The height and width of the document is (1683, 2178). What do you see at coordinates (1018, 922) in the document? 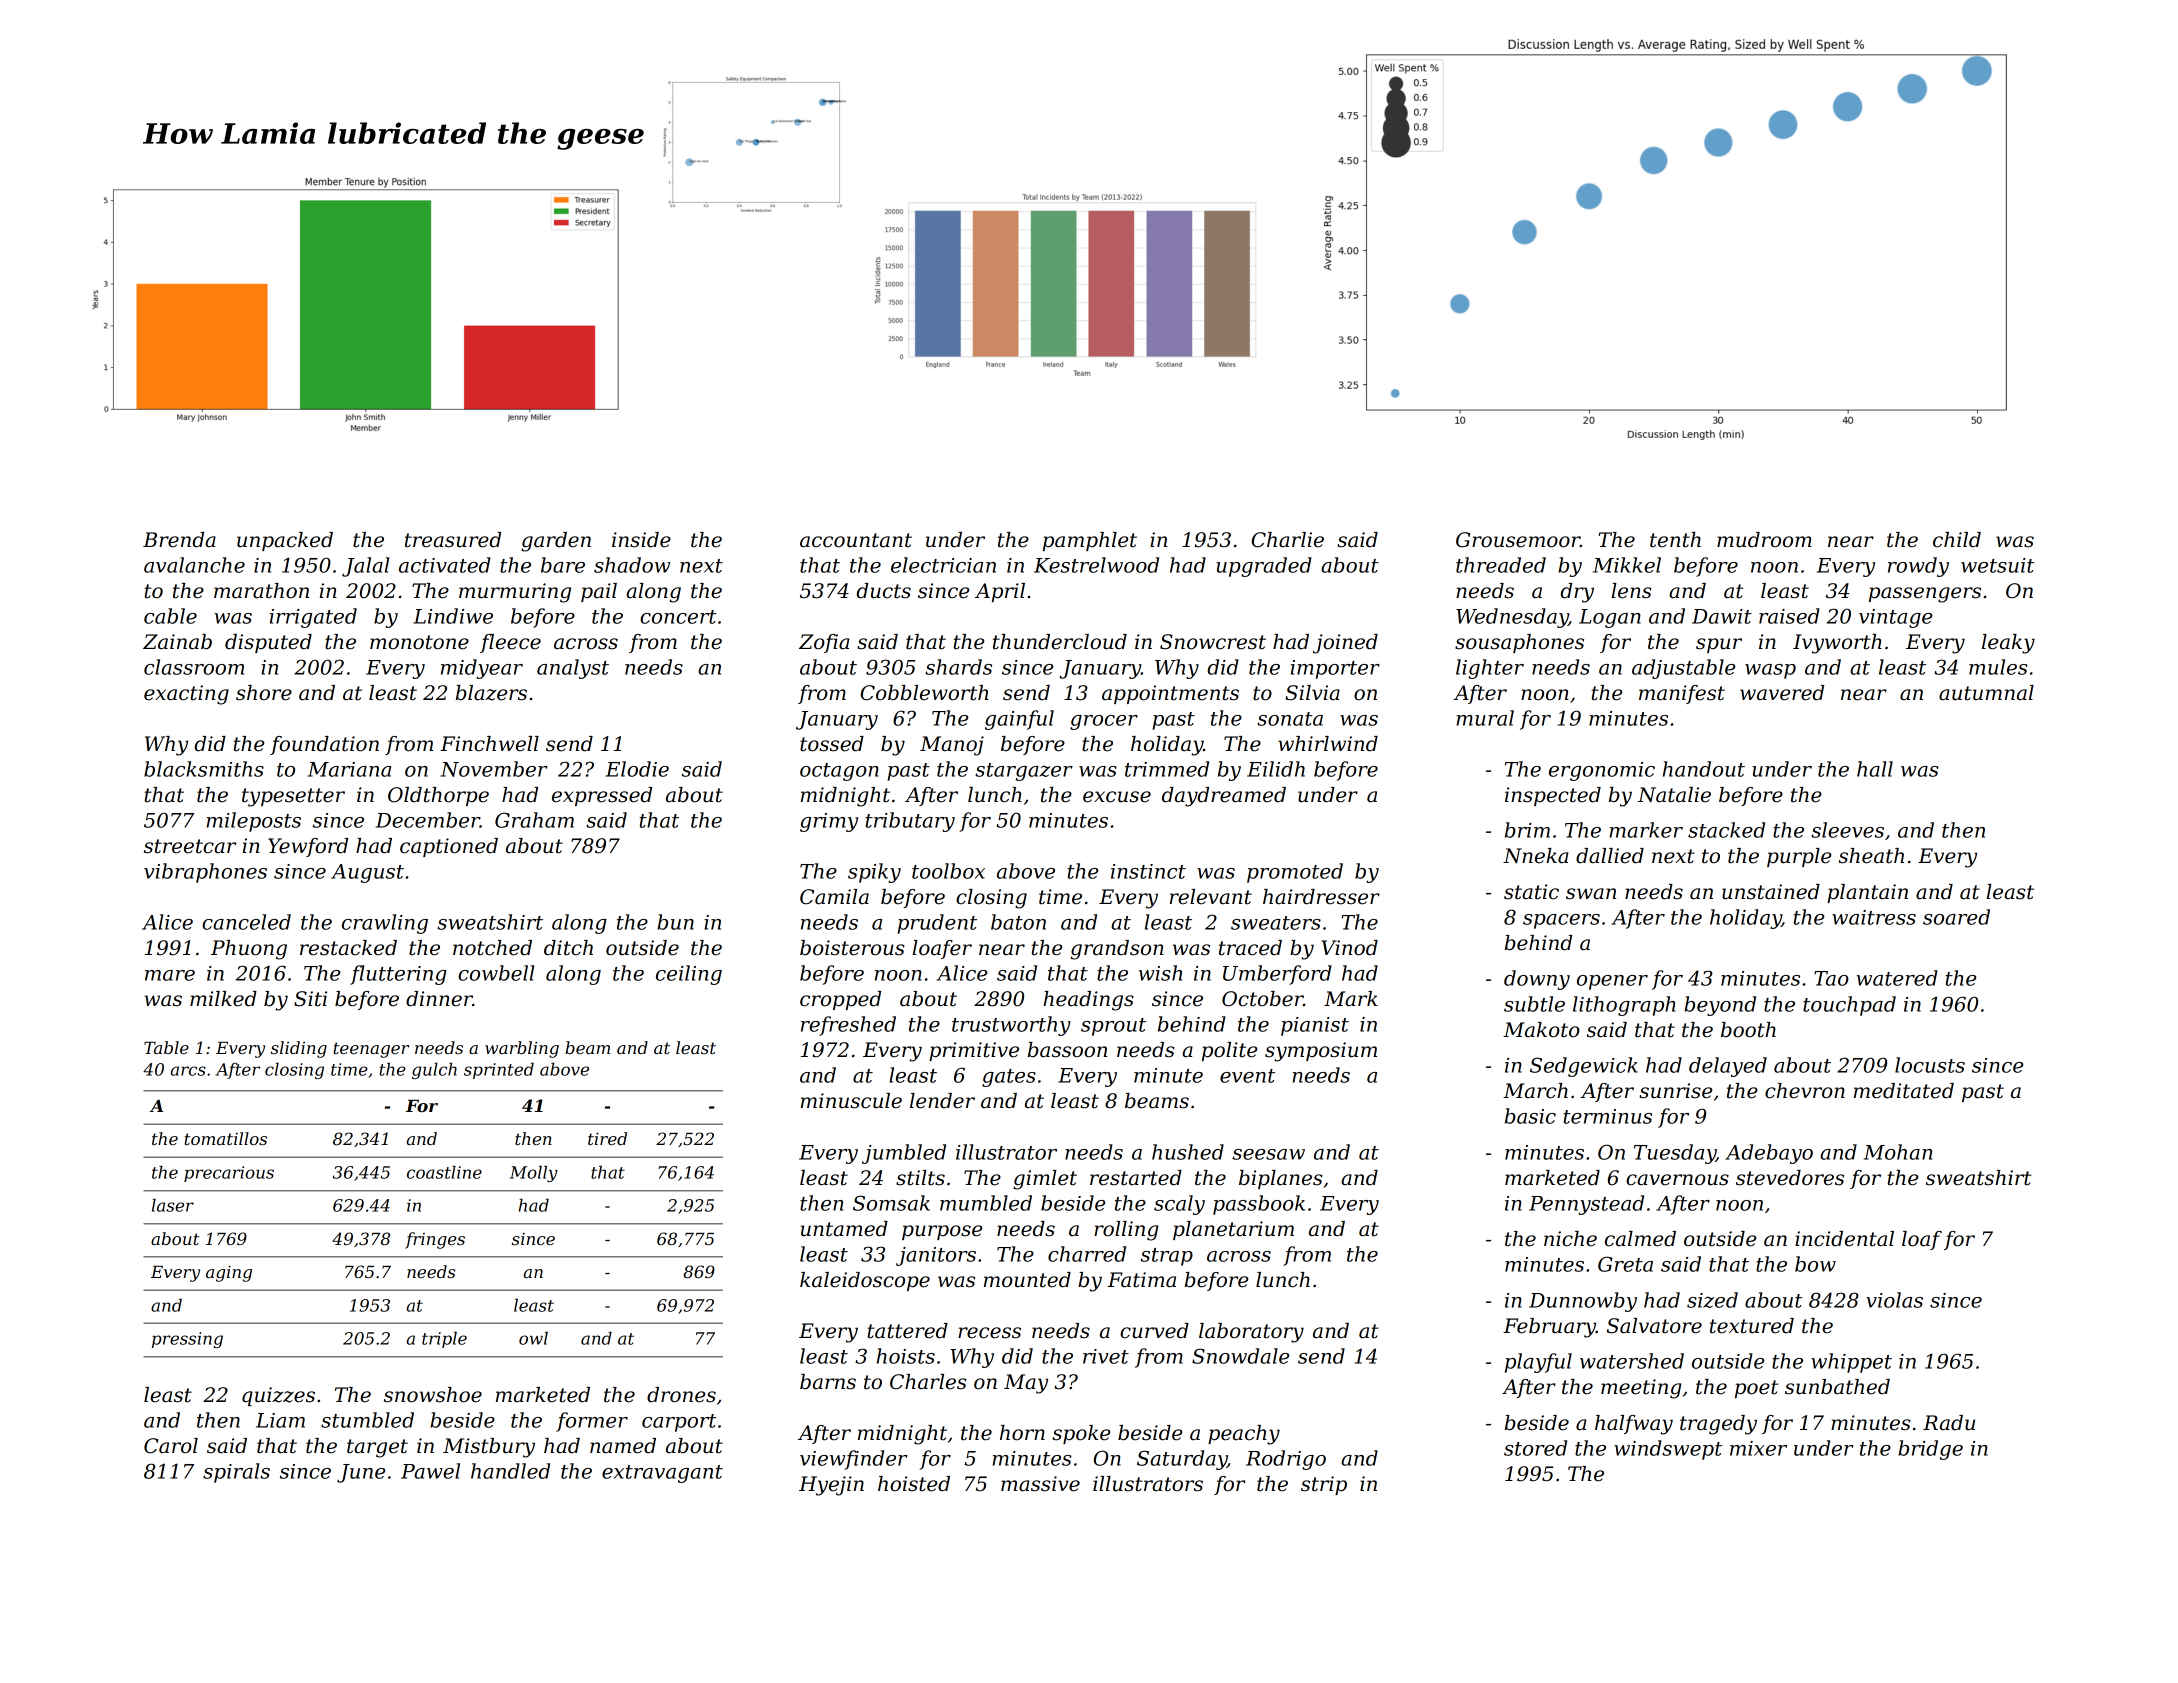
I see `baton` at bounding box center [1018, 922].
